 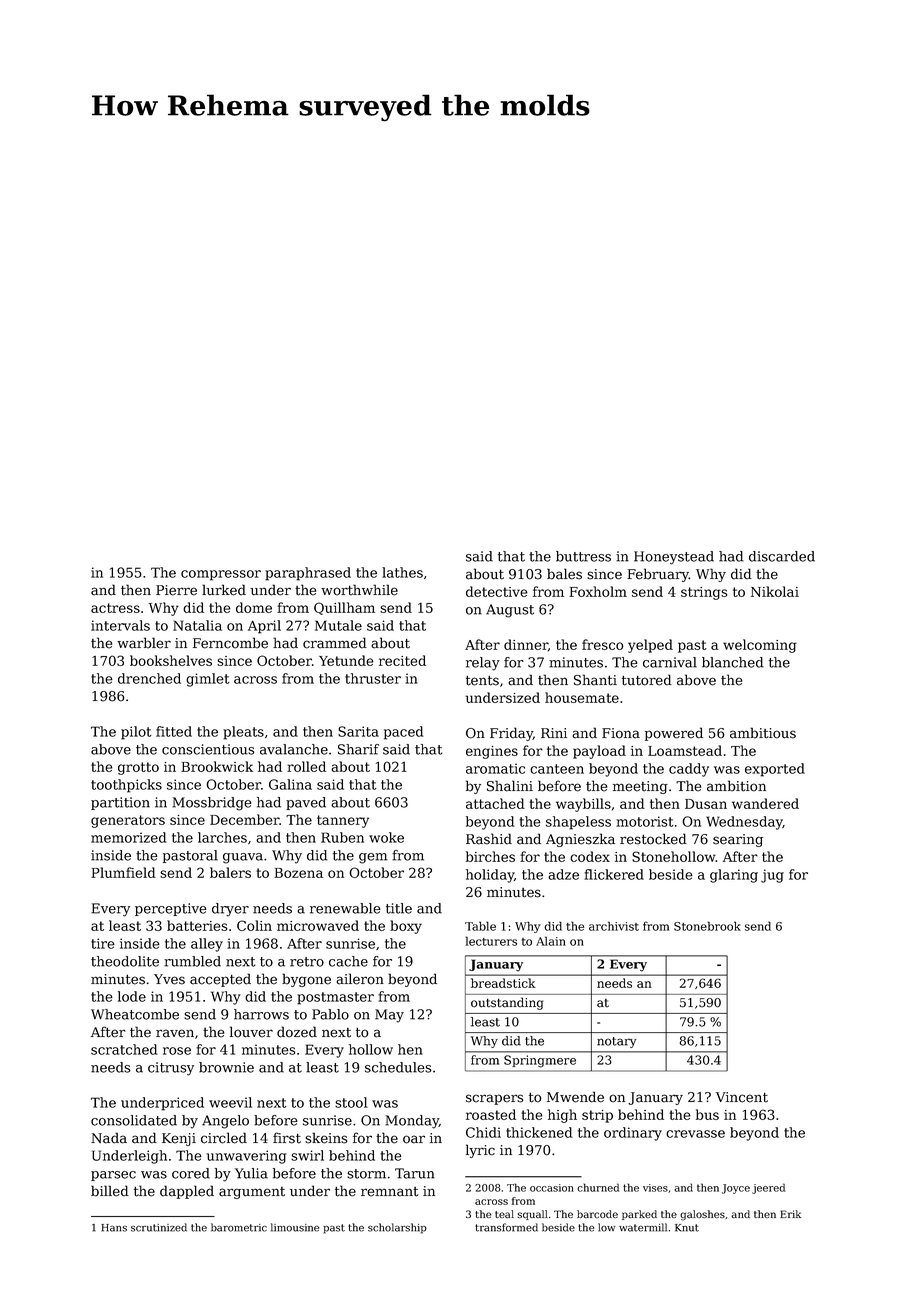 What do you see at coordinates (230, 1102) in the image?
I see `weevil` at bounding box center [230, 1102].
